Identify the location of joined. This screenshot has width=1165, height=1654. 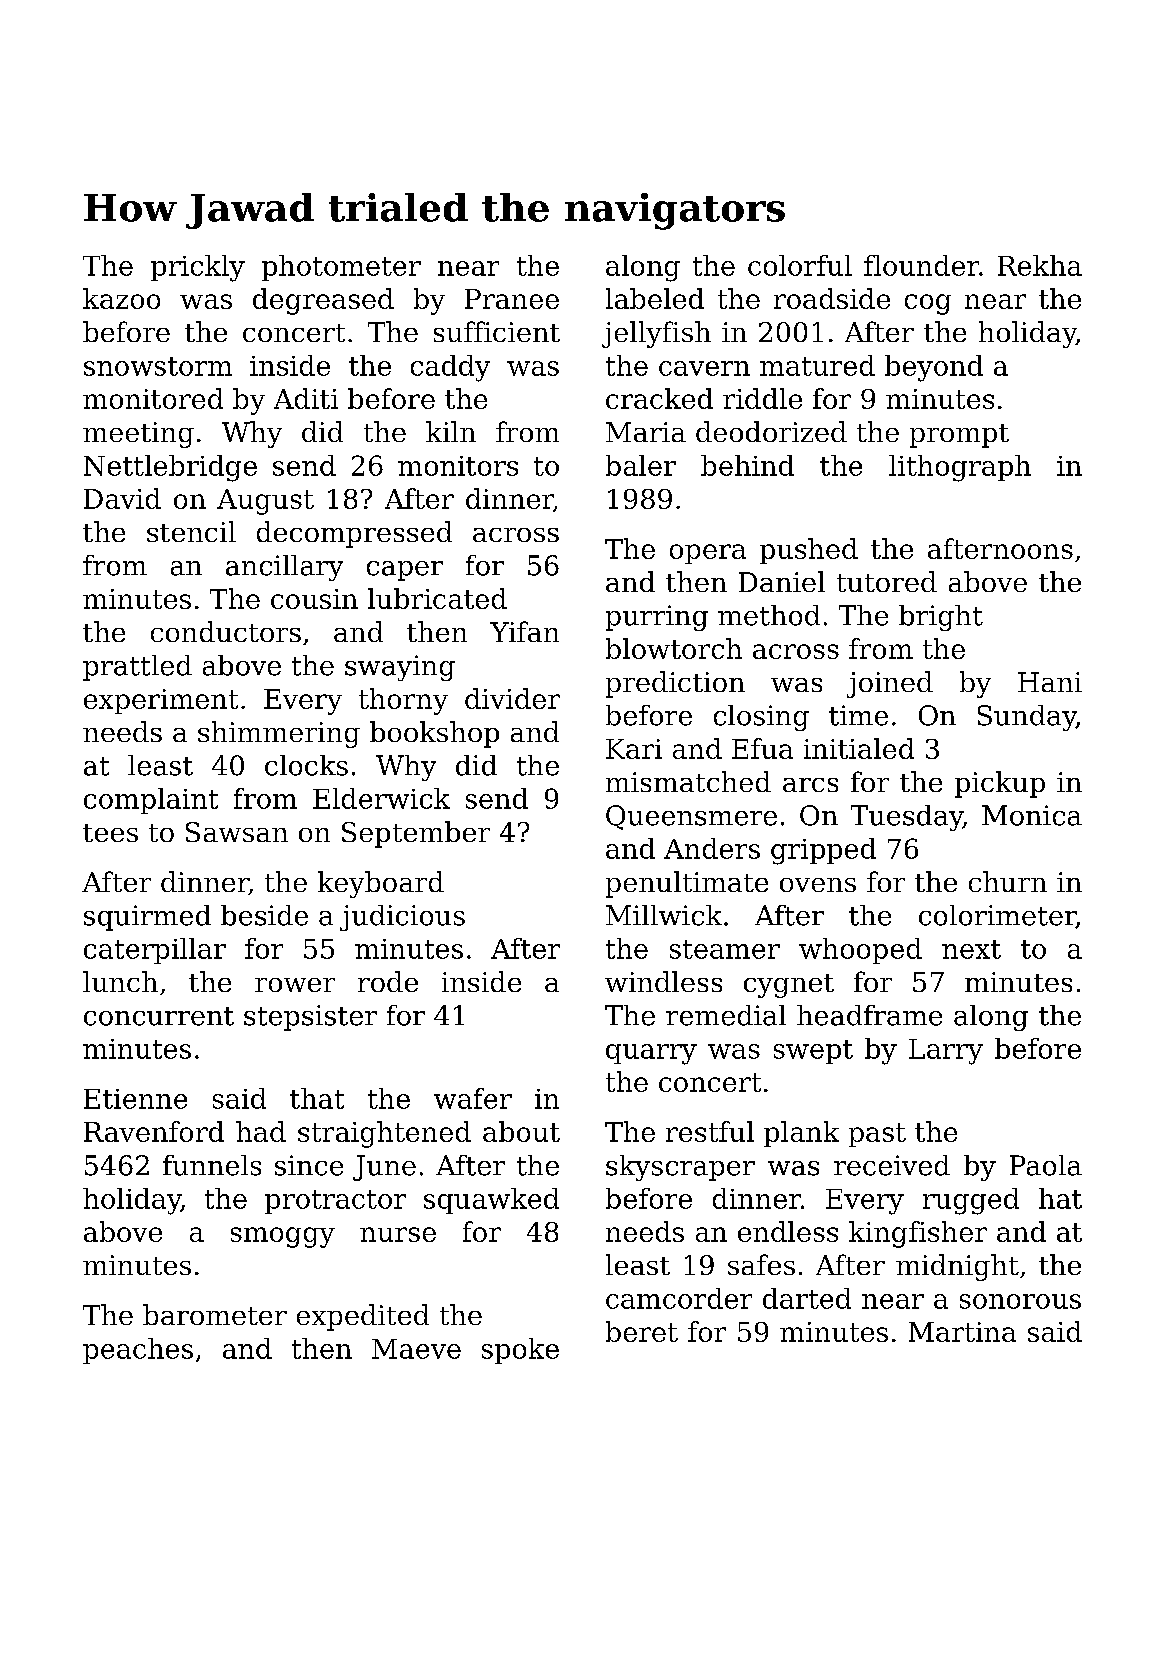
(890, 684).
